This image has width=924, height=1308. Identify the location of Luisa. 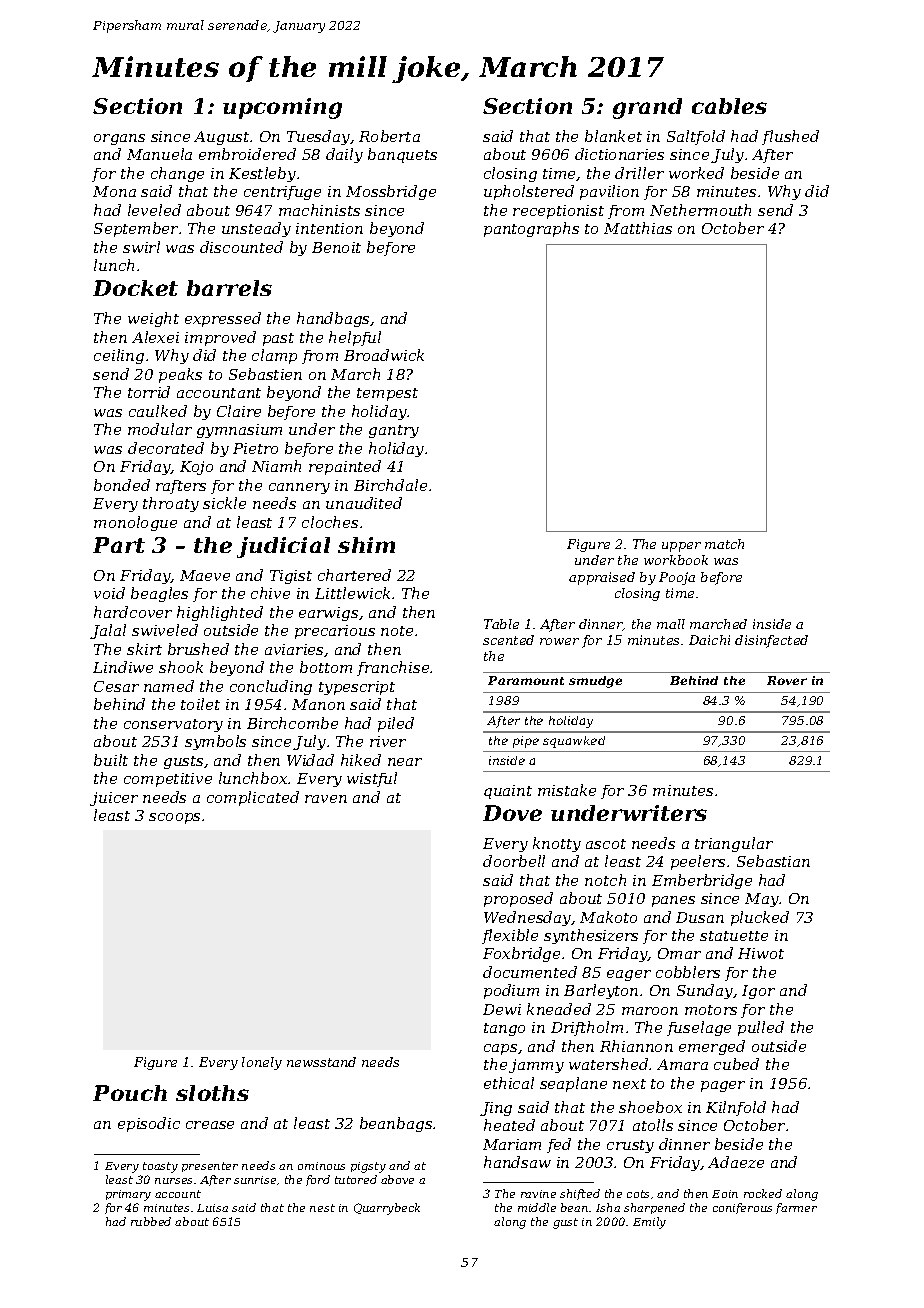
(212, 1208).
